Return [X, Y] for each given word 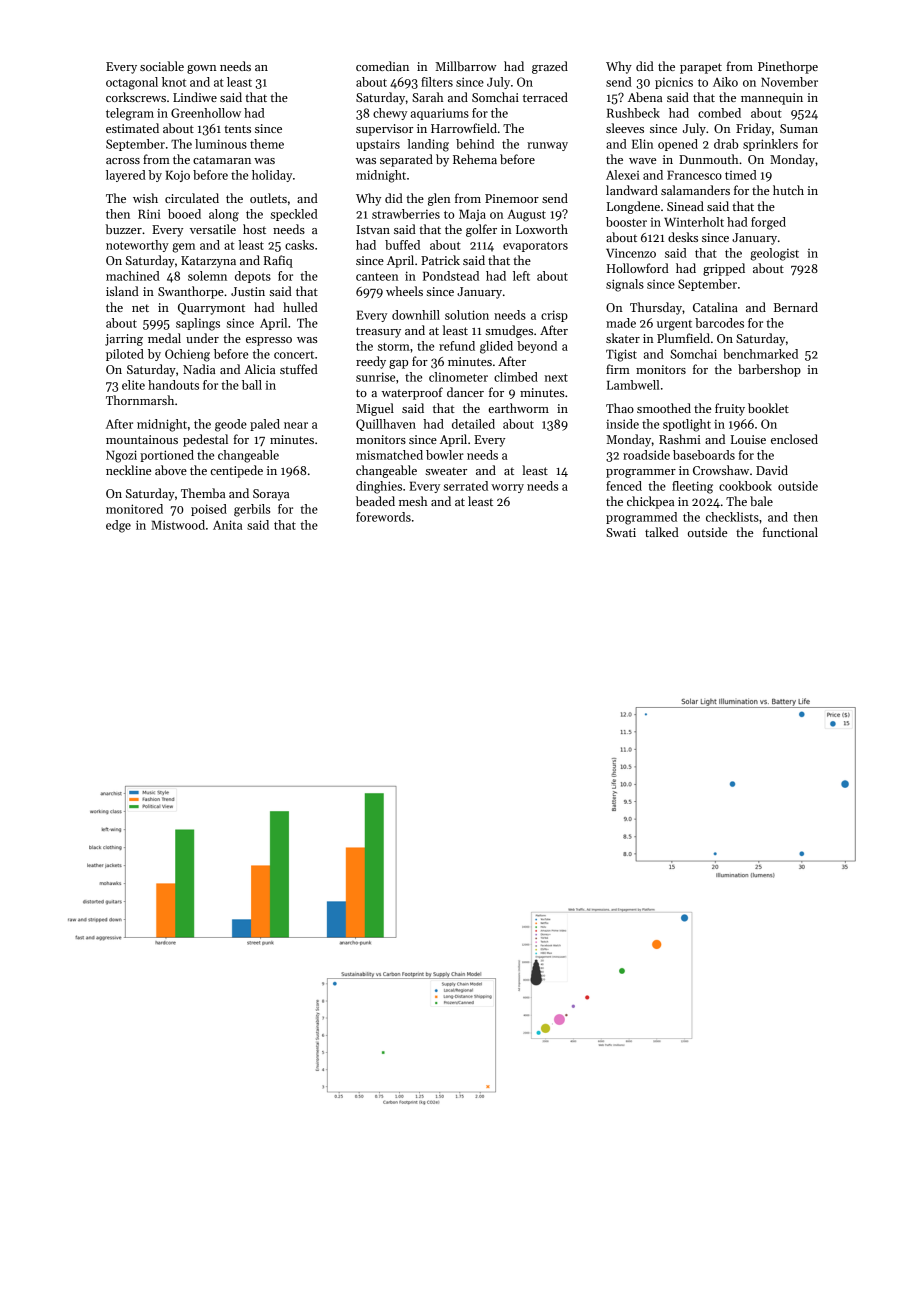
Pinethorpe [788, 67]
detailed [473, 424]
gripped [724, 269]
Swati [621, 532]
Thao [620, 408]
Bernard [795, 307]
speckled [294, 215]
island [122, 291]
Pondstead [451, 276]
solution [467, 315]
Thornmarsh [140, 400]
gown [202, 69]
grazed [550, 67]
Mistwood [178, 525]
